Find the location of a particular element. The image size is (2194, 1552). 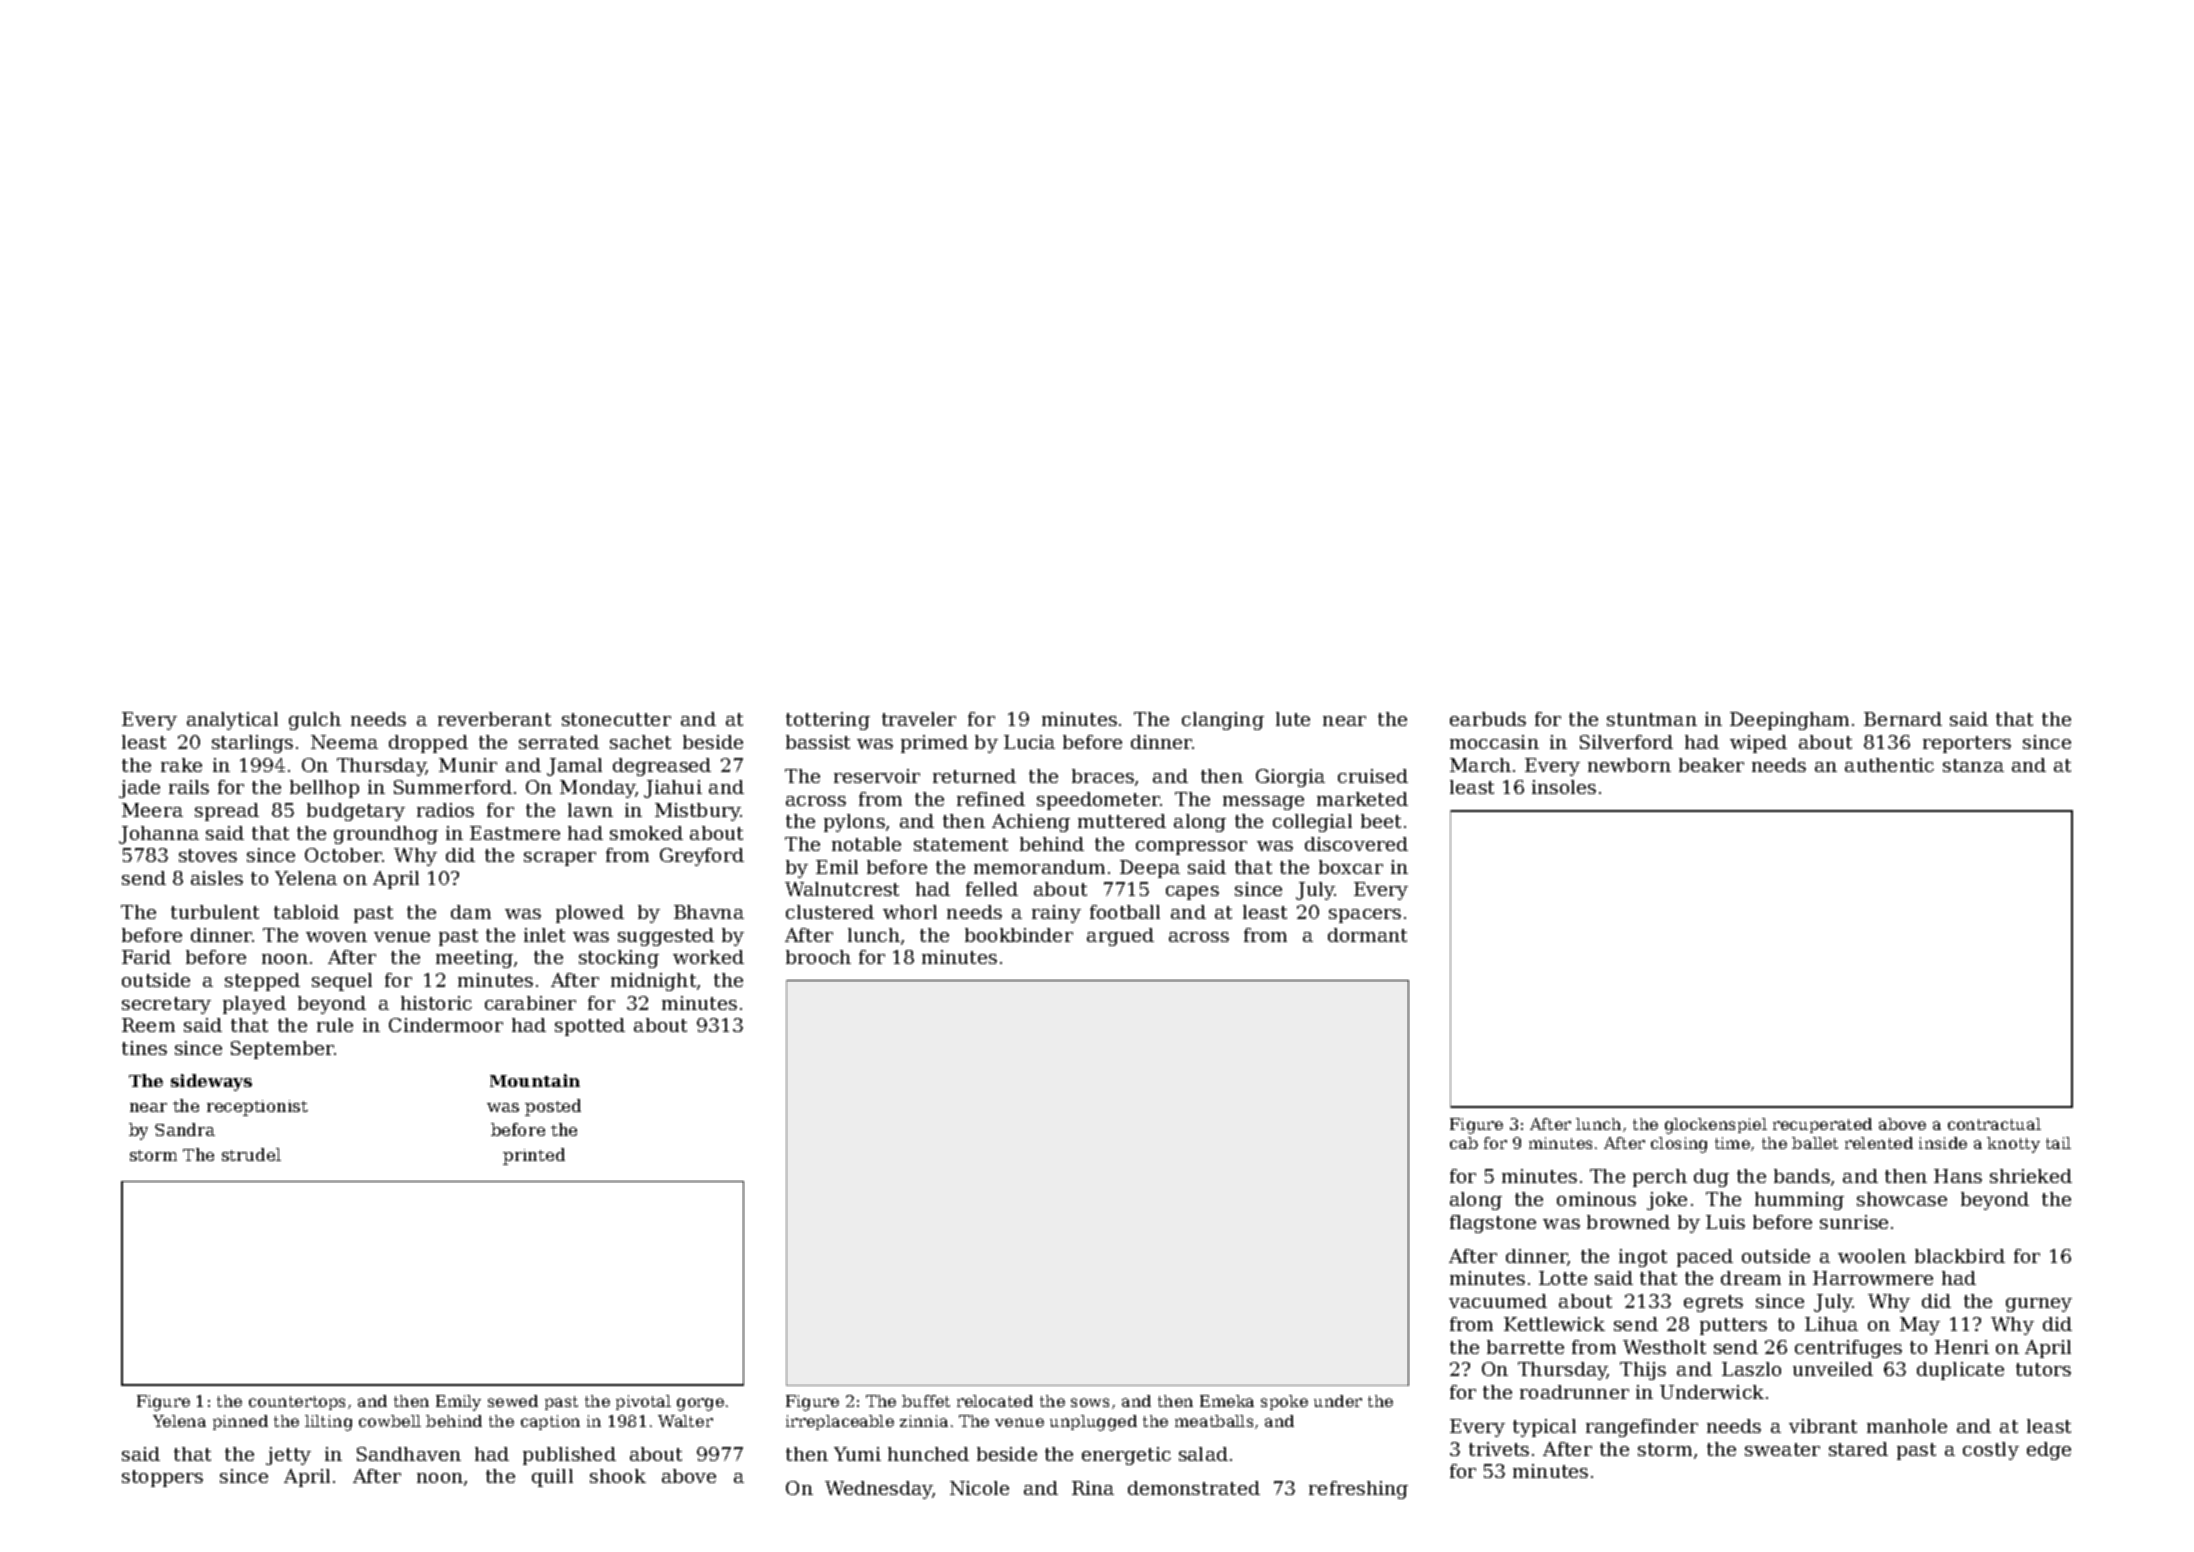

clanging is located at coordinates (1223, 721).
